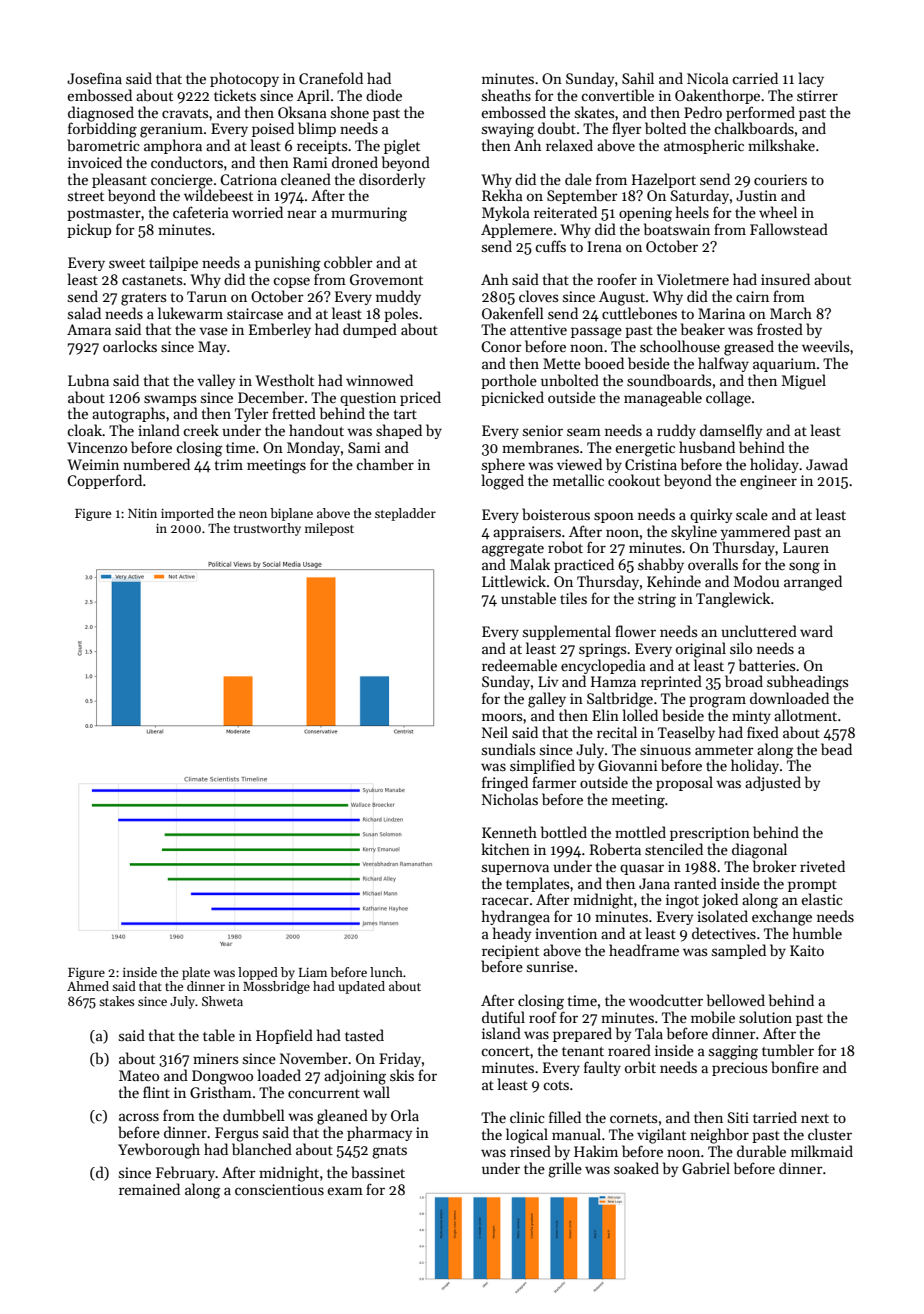  What do you see at coordinates (514, 581) in the screenshot?
I see `Littlewick` at bounding box center [514, 581].
